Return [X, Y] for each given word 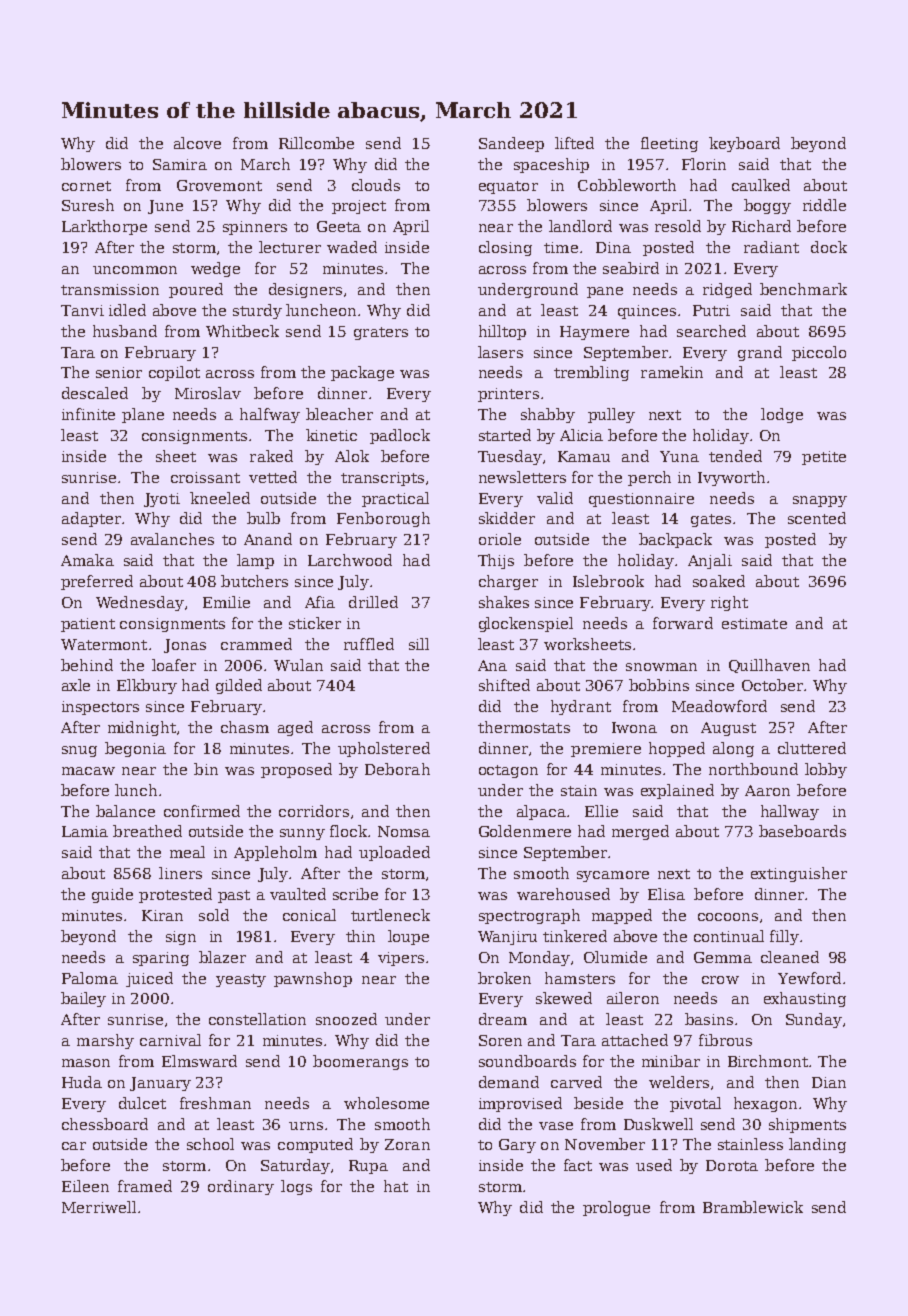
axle [76, 685]
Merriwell [99, 1207]
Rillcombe [316, 143]
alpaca [541, 812]
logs [296, 1187]
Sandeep [511, 144]
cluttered [812, 748]
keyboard [744, 144]
